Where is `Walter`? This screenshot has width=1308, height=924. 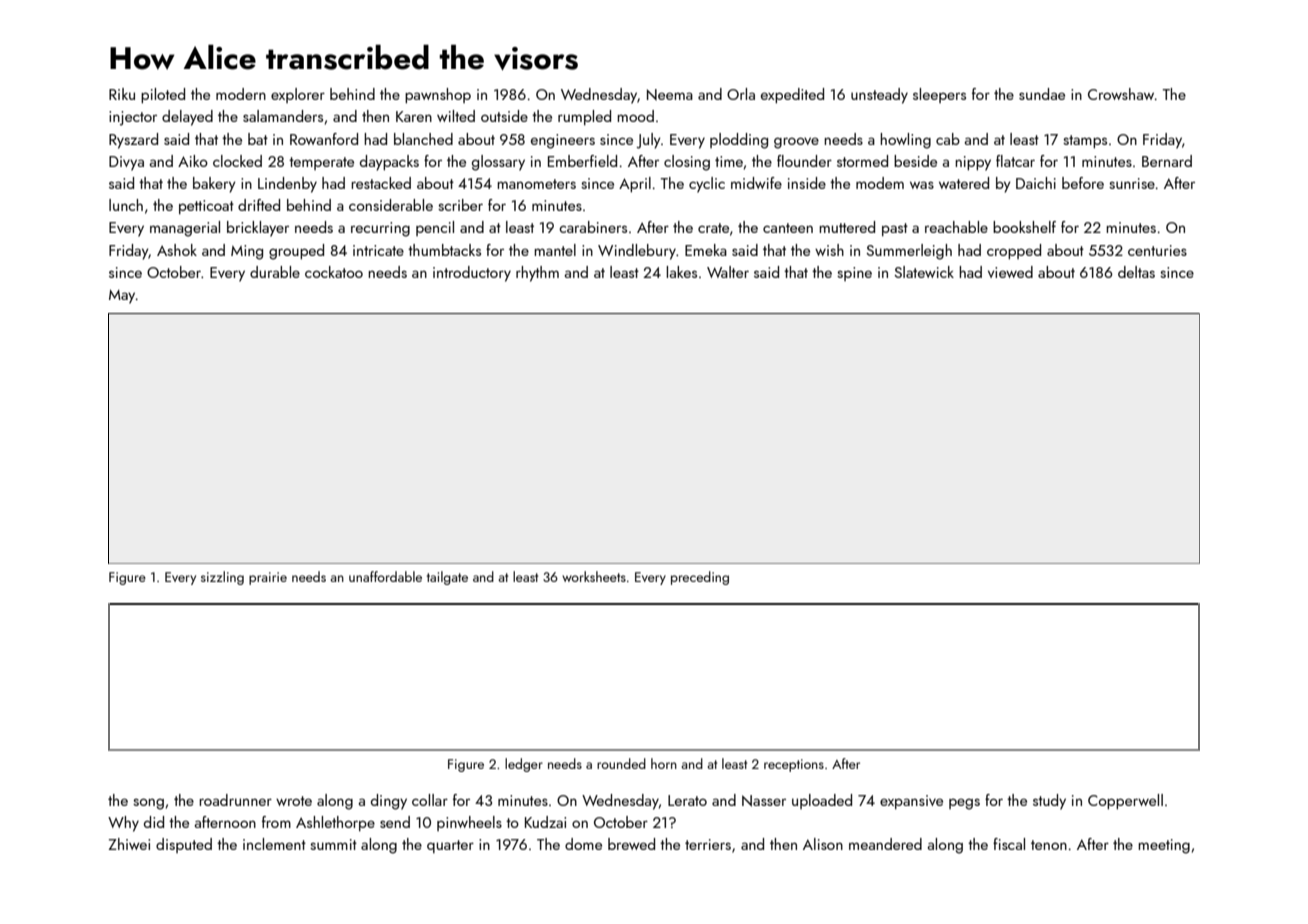
Walter is located at coordinates (728, 272).
